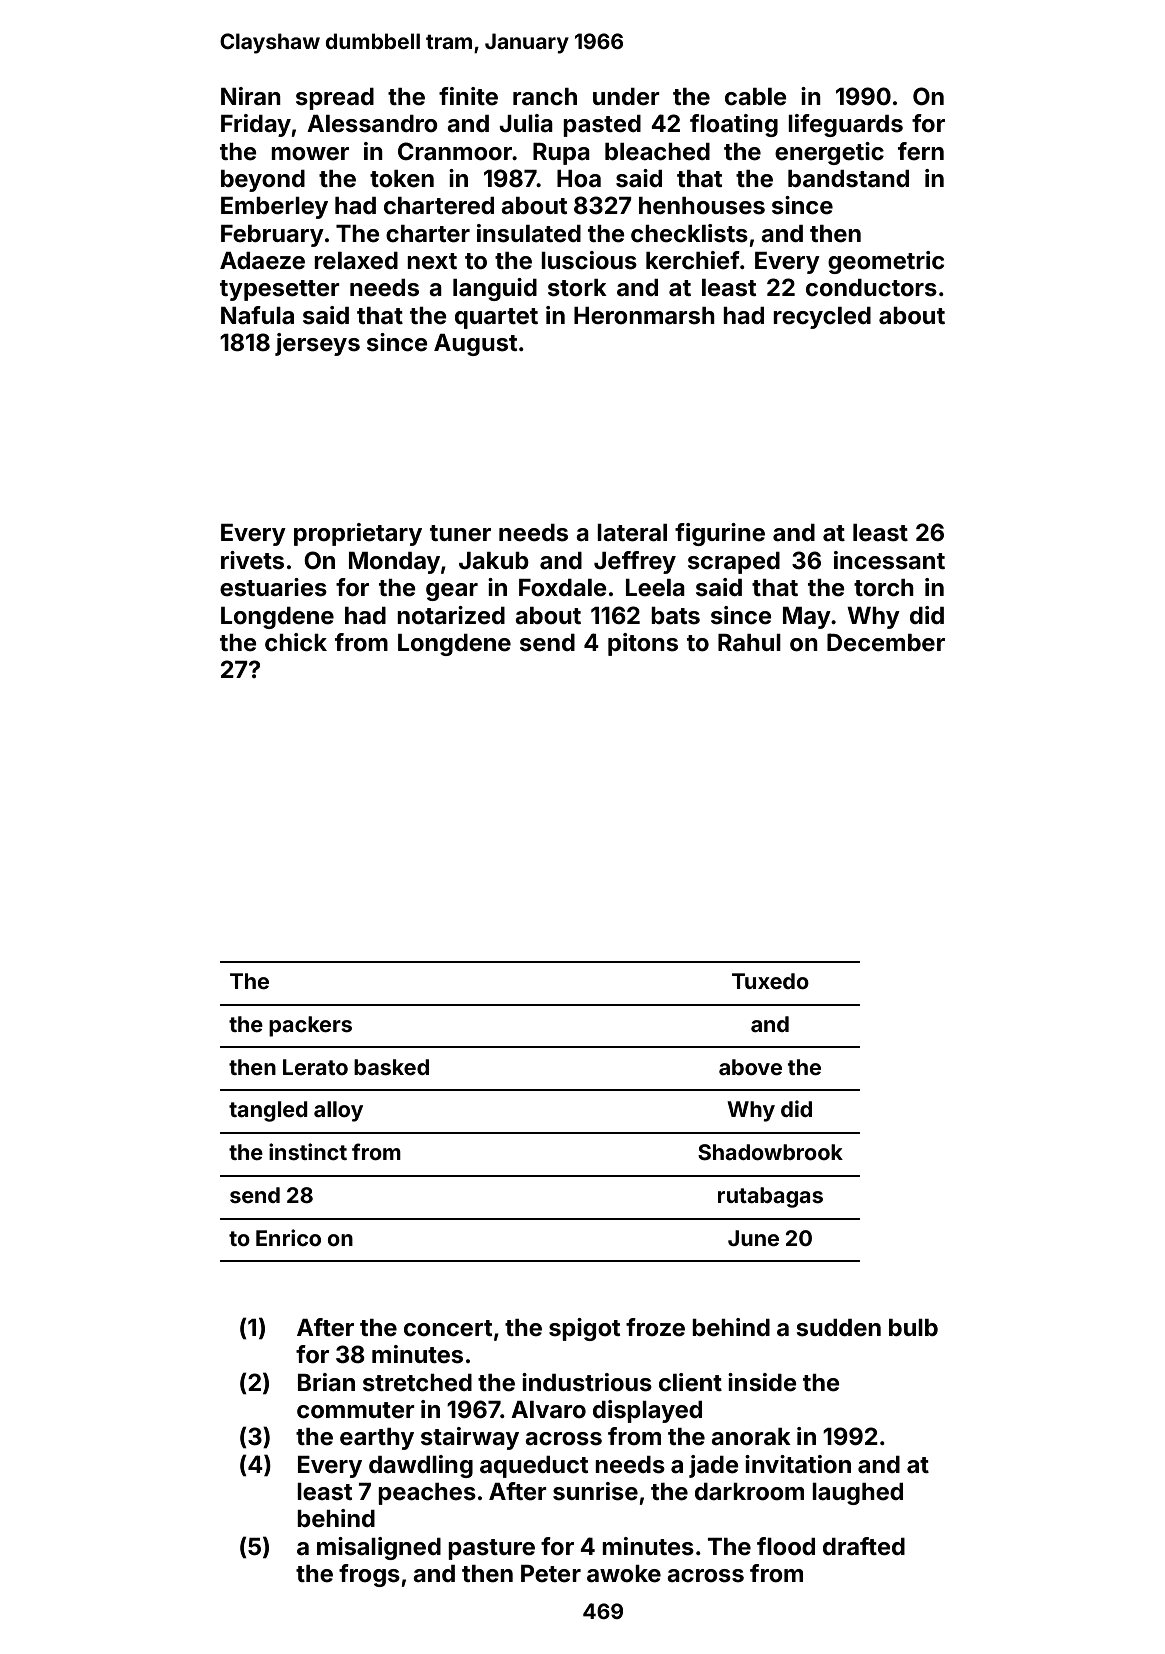 The image size is (1165, 1654). Describe the element at coordinates (657, 152) in the image. I see `bleached` at that location.
